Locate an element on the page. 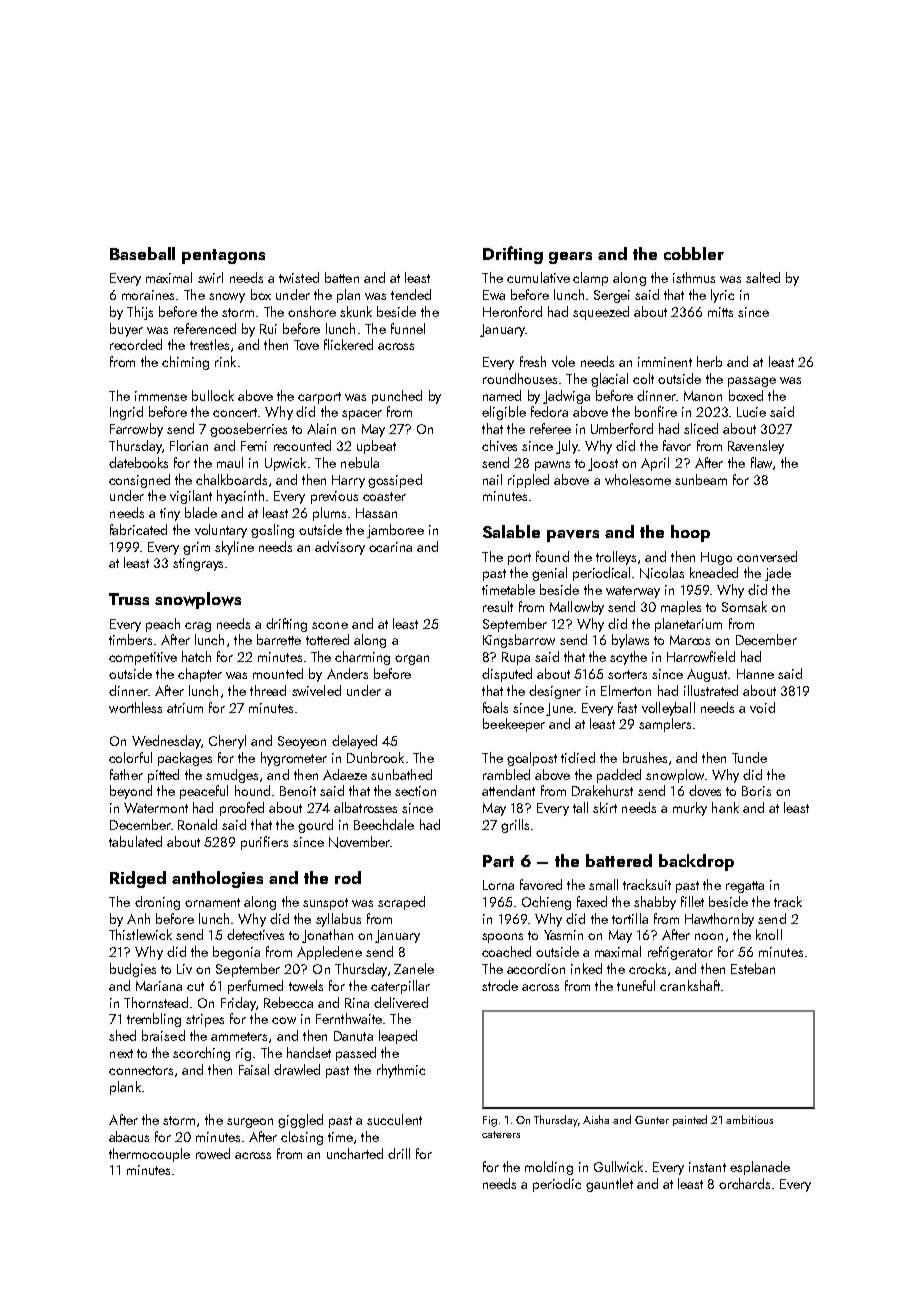  vigilant is located at coordinates (191, 497).
